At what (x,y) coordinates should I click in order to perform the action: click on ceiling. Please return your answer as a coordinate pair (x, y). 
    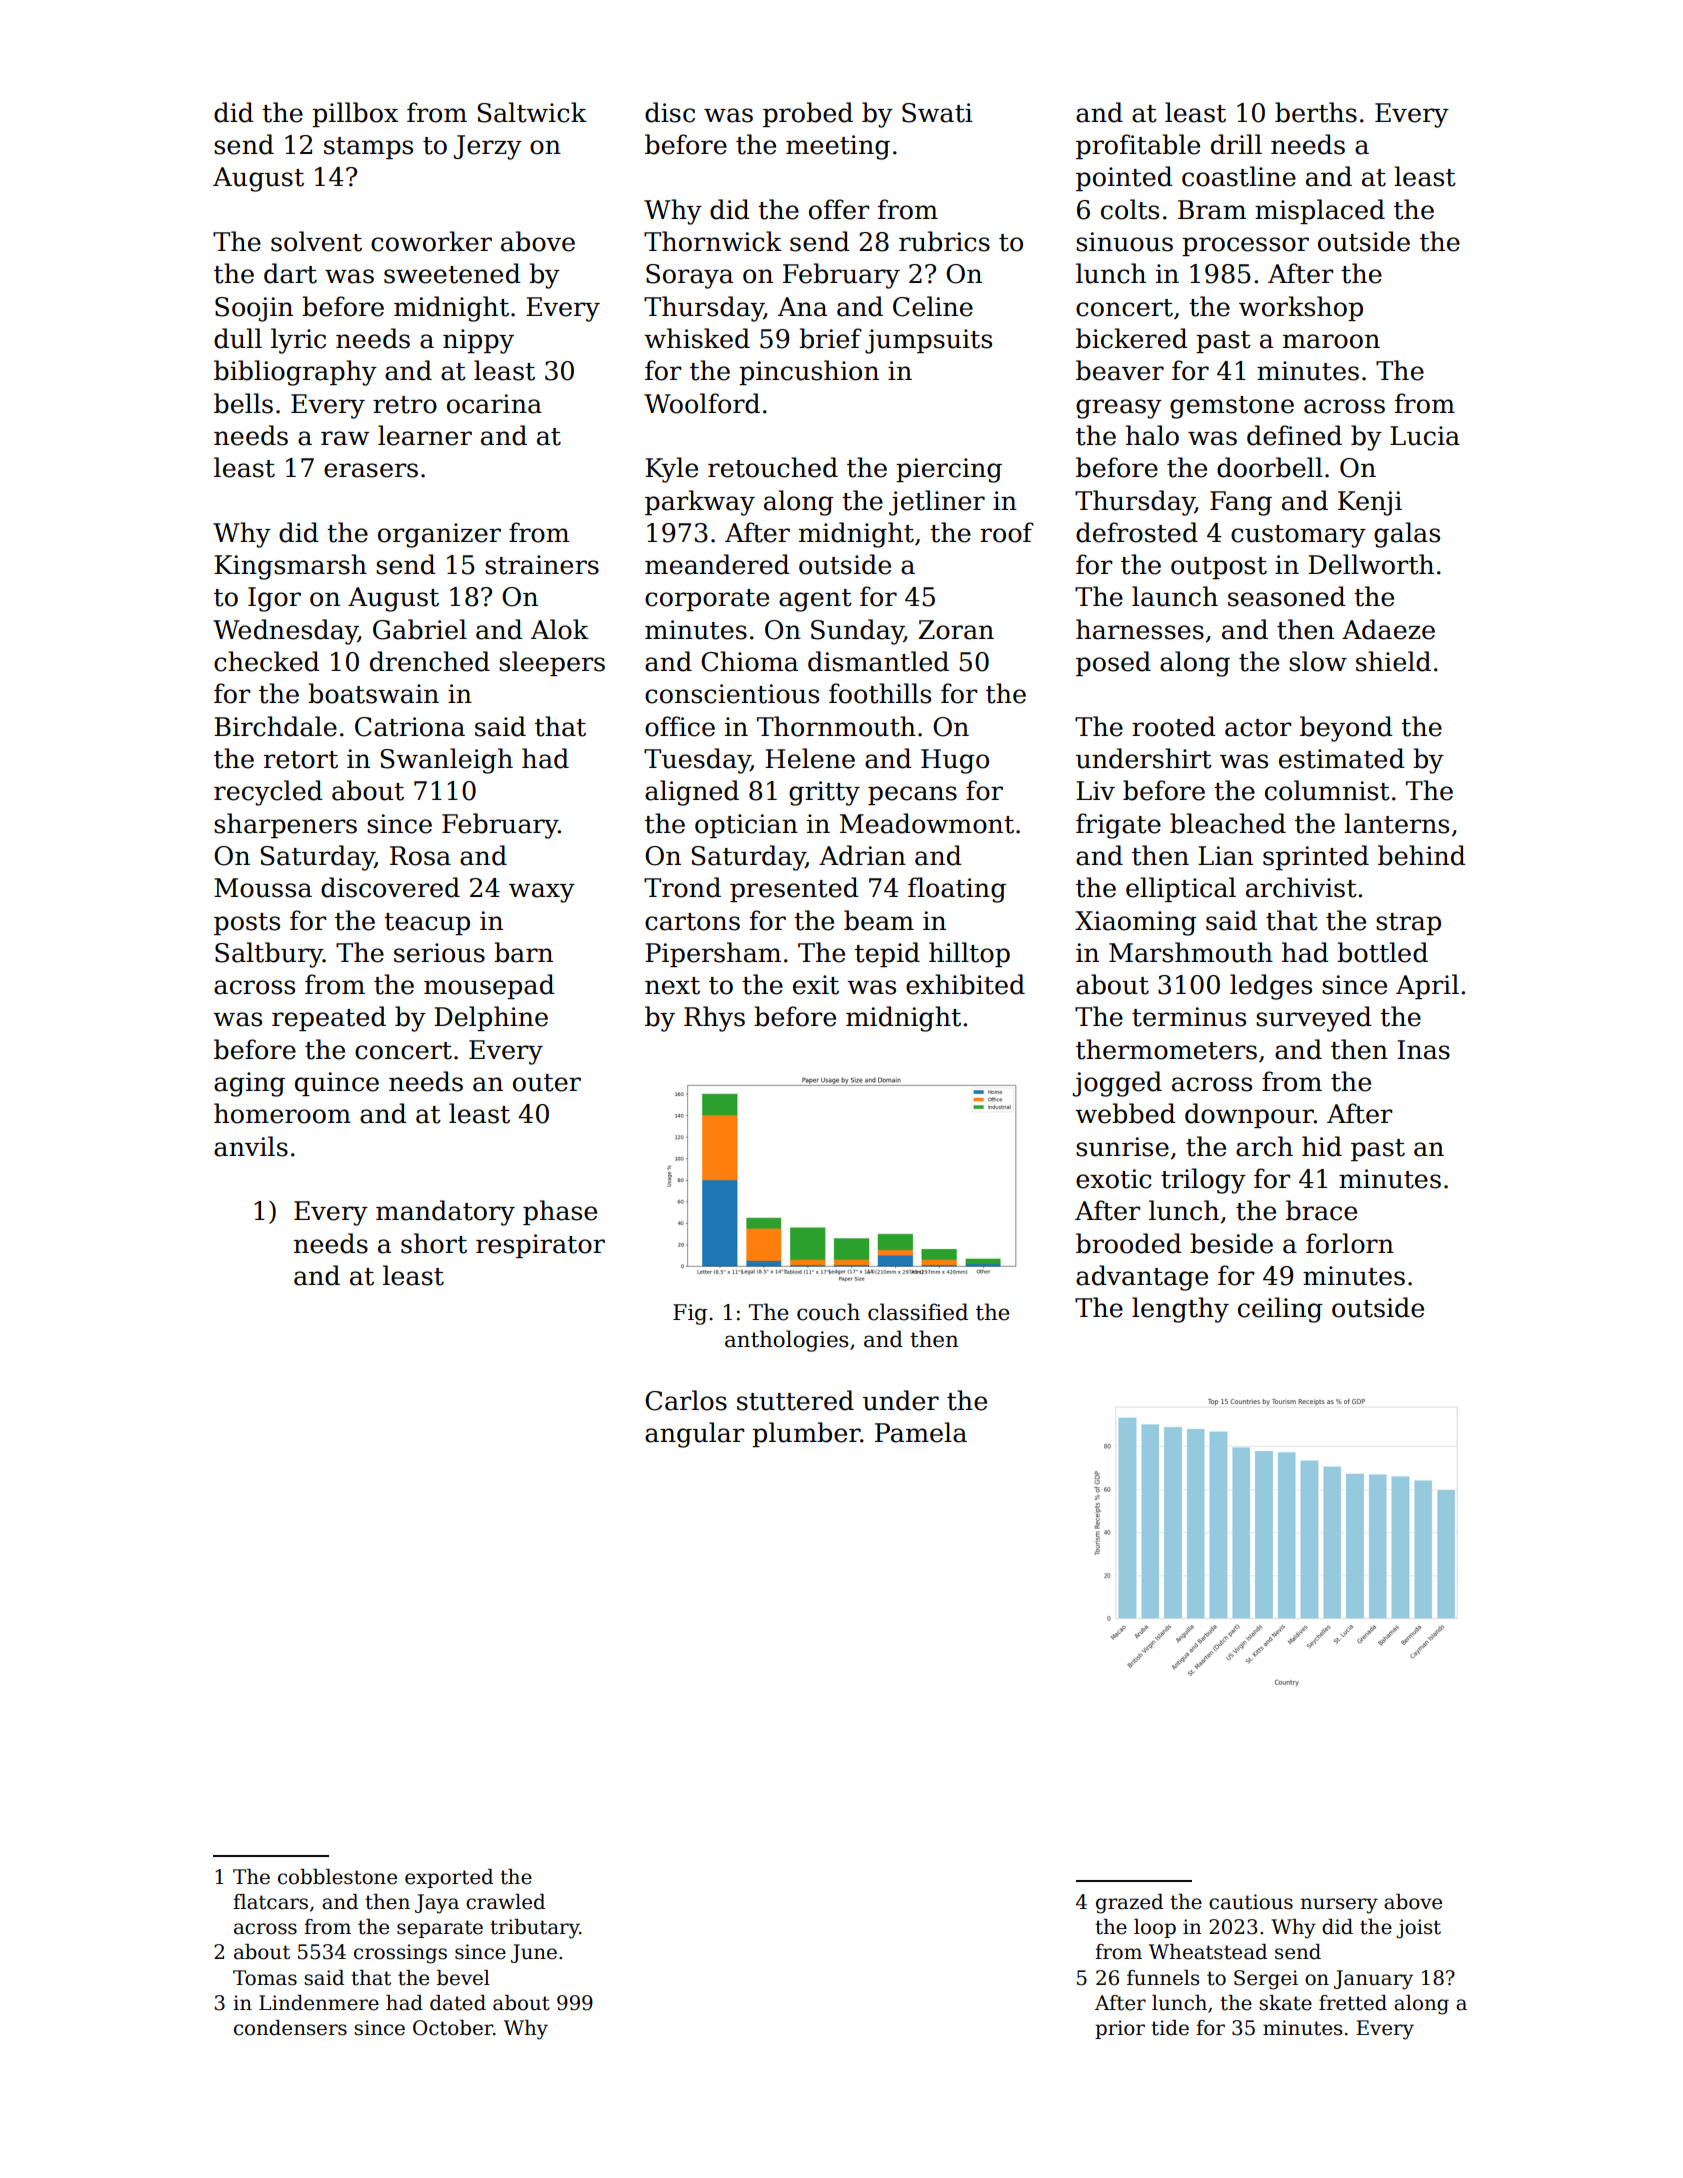
    Looking at the image, I should click on (1280, 1310).
